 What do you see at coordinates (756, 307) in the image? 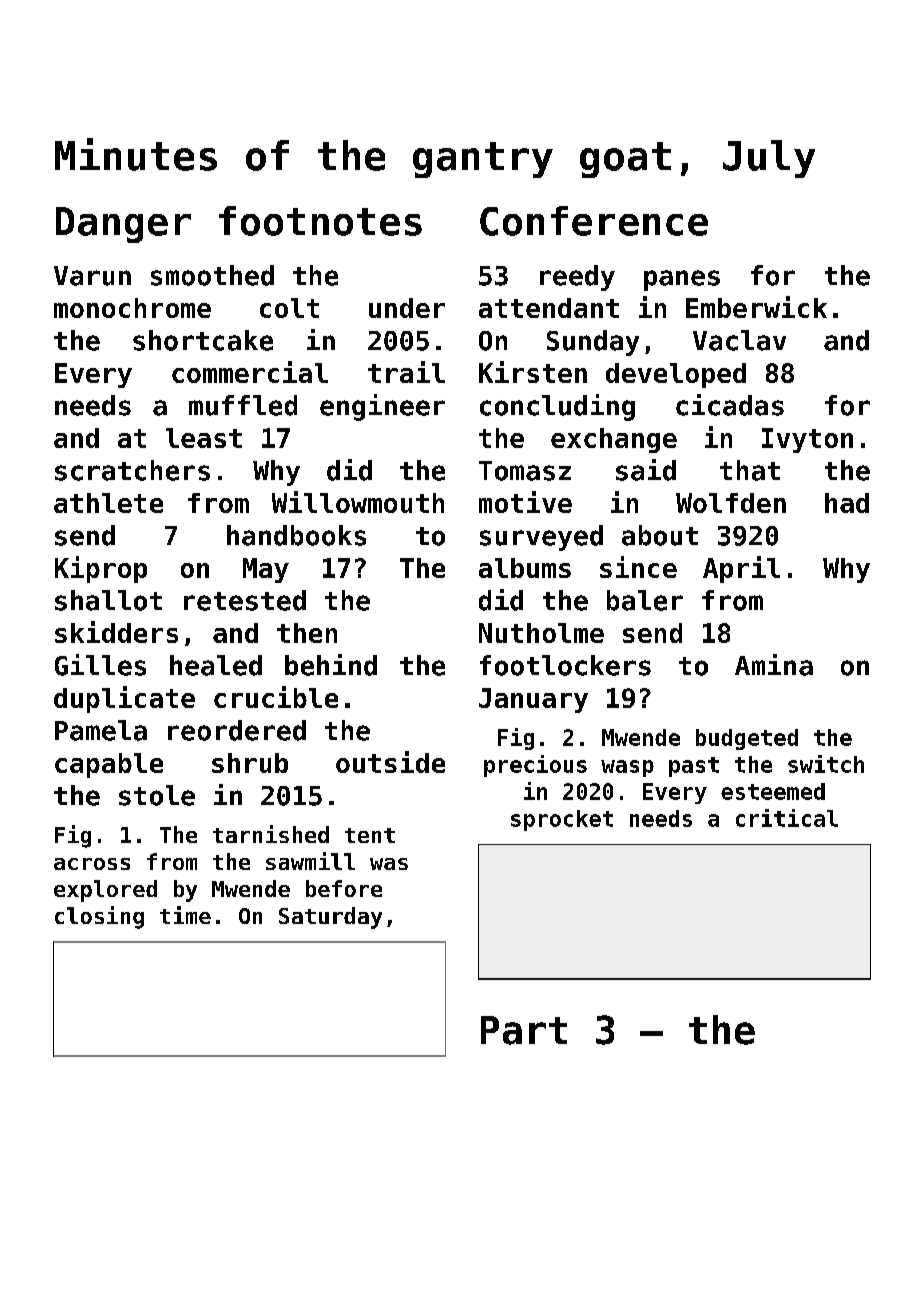
I see `Emberwick` at bounding box center [756, 307].
